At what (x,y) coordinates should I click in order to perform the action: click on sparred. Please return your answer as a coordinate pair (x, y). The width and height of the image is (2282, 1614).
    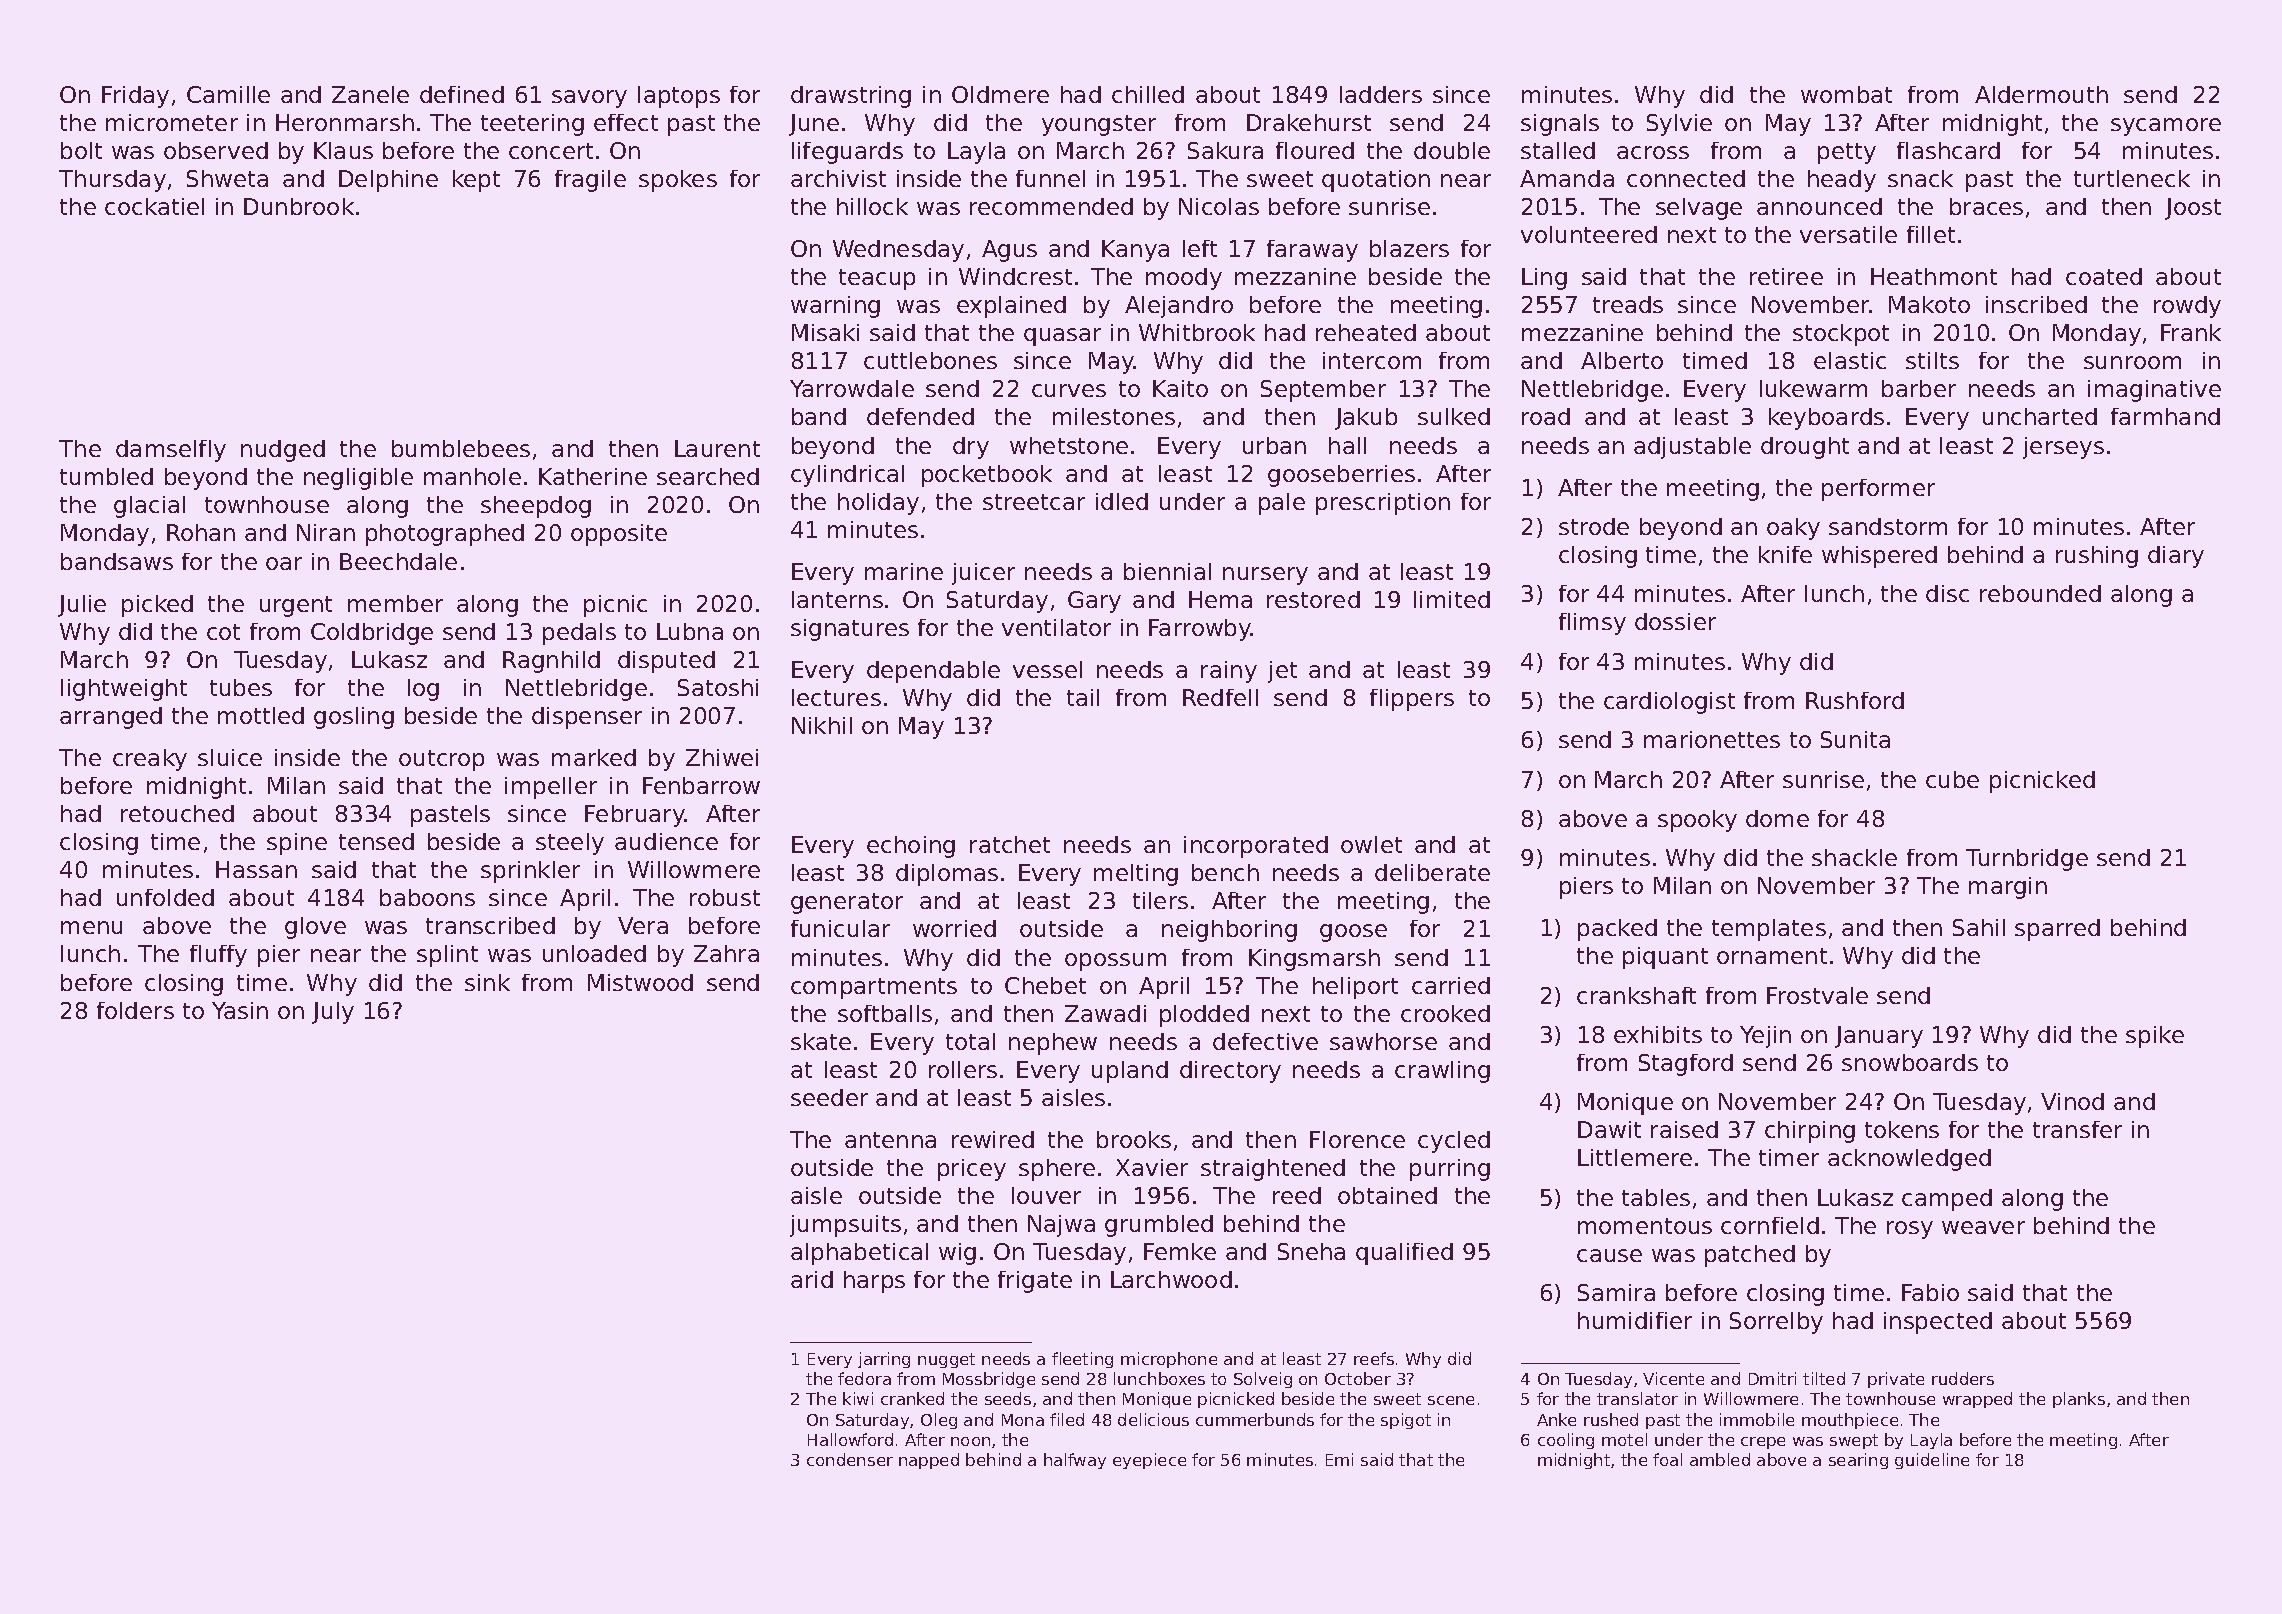
    Looking at the image, I should click on (2057, 930).
